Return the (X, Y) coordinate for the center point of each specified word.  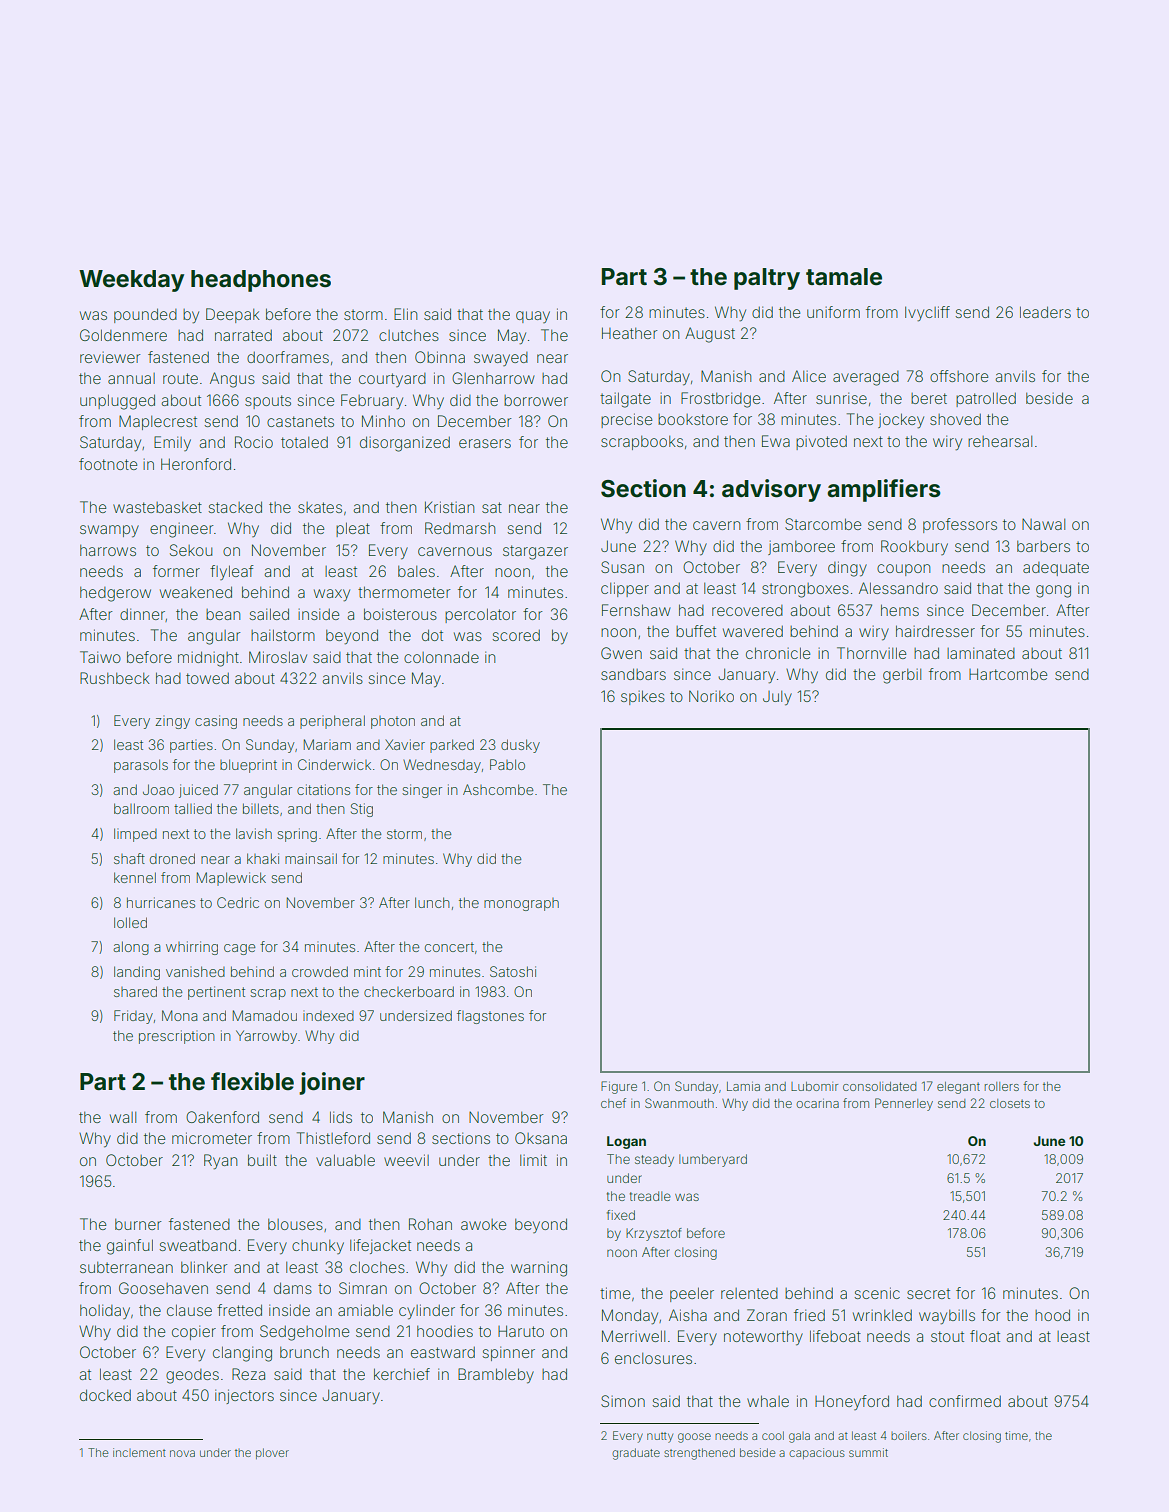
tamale (844, 277)
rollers (1001, 1086)
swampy (109, 531)
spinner (508, 1353)
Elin (405, 314)
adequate (1056, 569)
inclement (139, 1452)
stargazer (535, 552)
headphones (261, 281)
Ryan (220, 1162)
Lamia (743, 1086)
